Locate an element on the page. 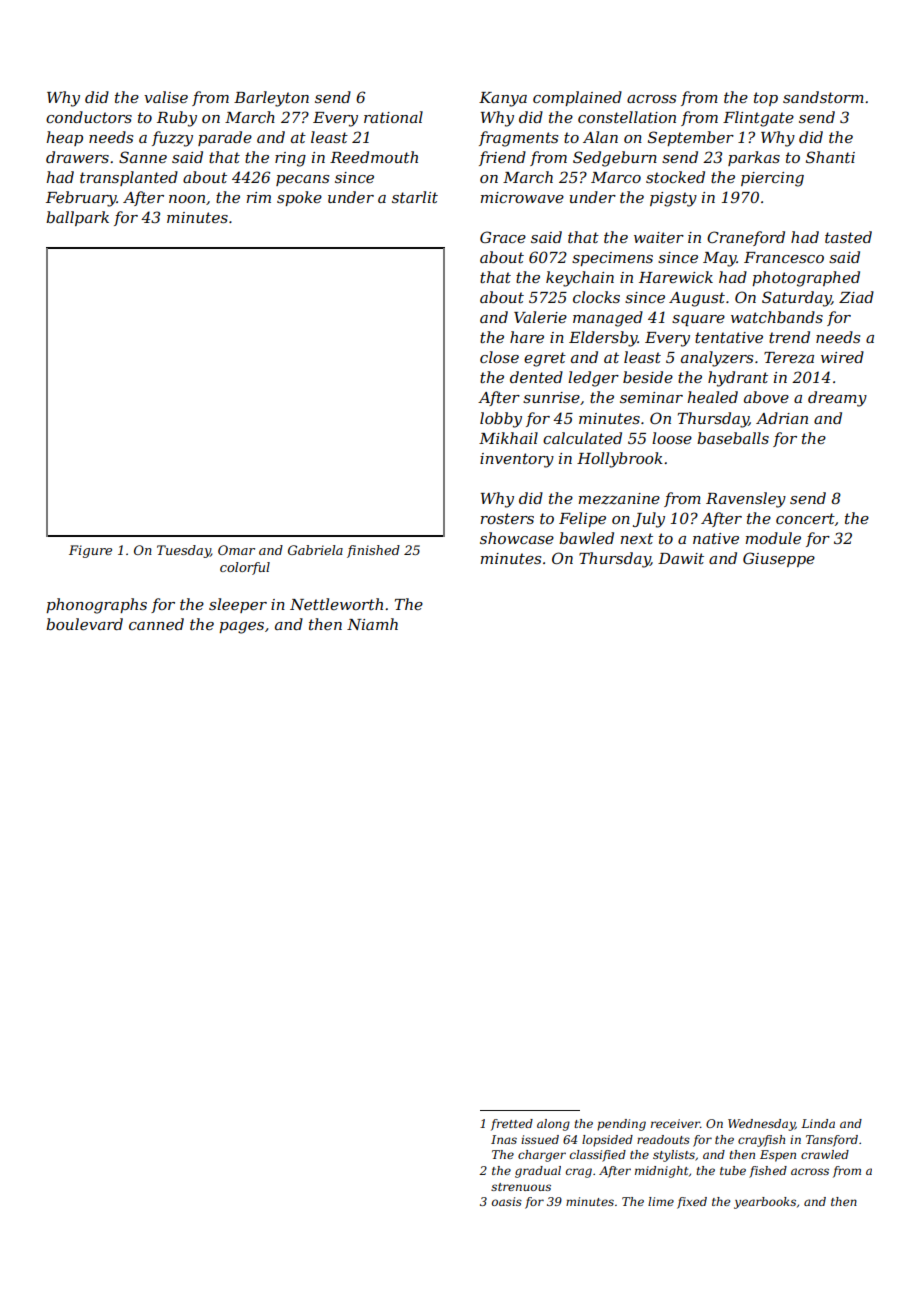  Giuseppe is located at coordinates (779, 559).
